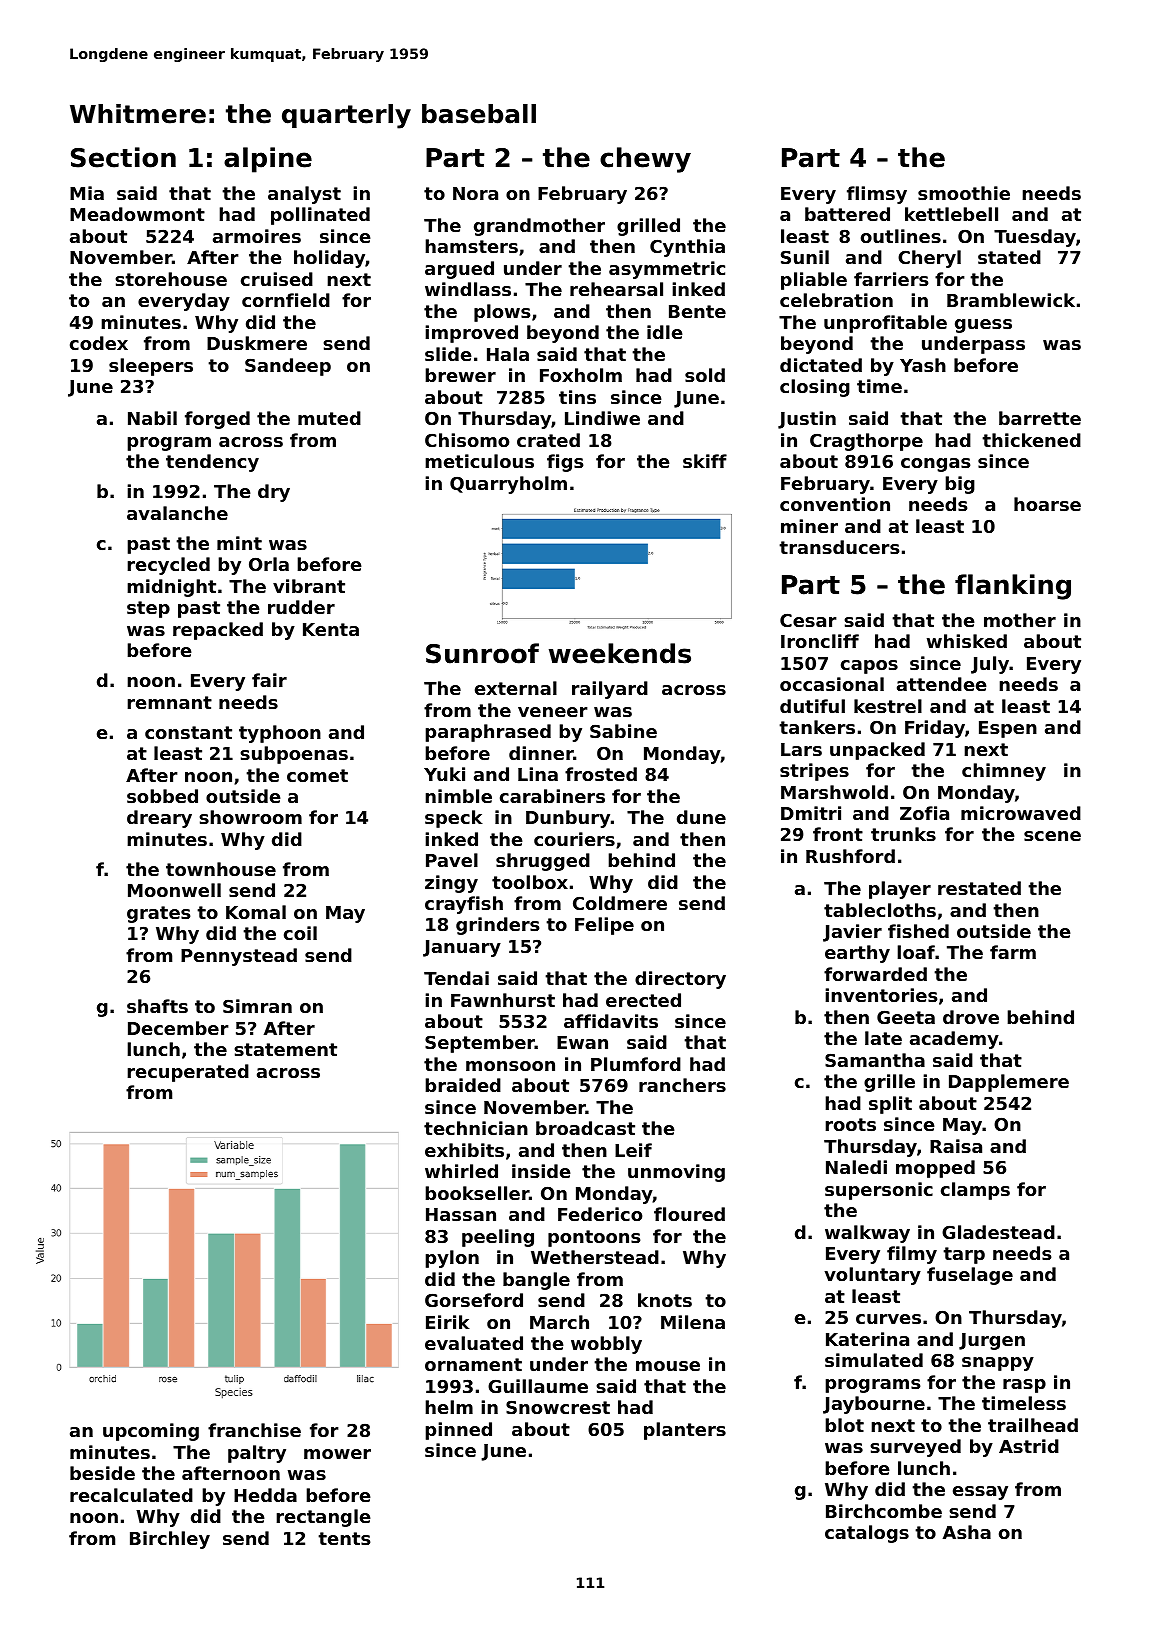  What do you see at coordinates (685, 1431) in the document?
I see `planters` at bounding box center [685, 1431].
